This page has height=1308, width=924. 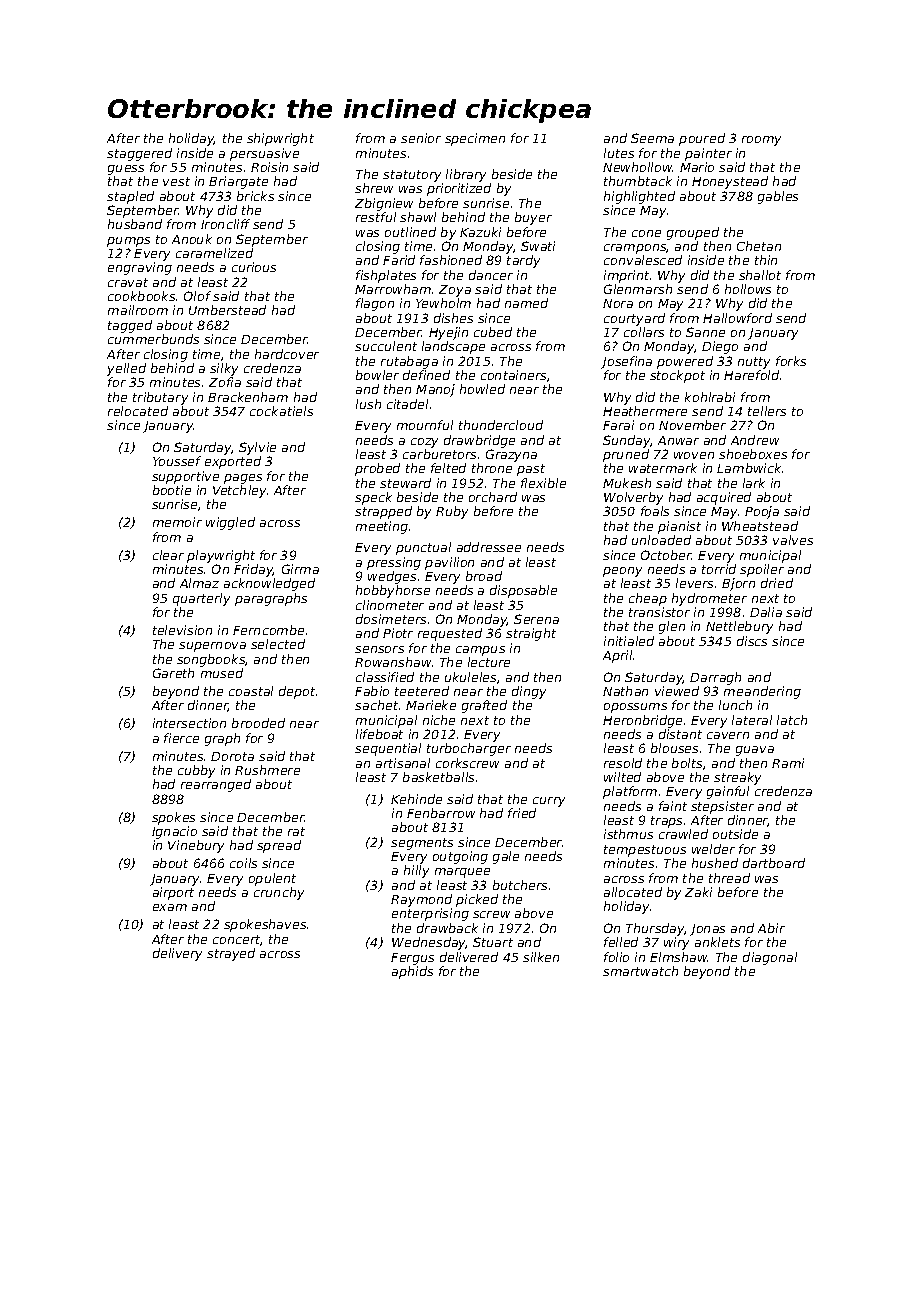 What do you see at coordinates (493, 332) in the page?
I see `cubed` at bounding box center [493, 332].
